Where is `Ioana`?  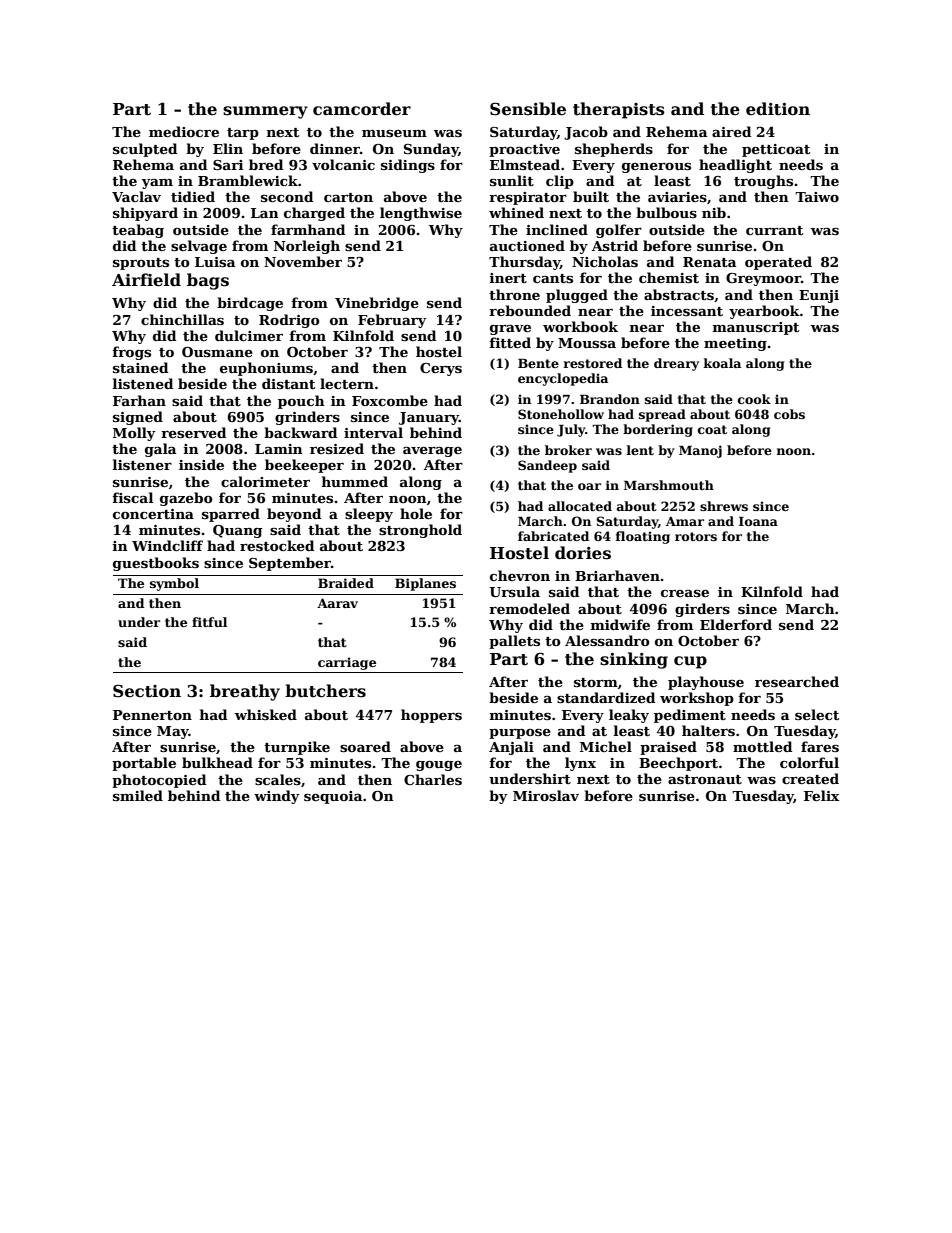 Ioana is located at coordinates (758, 521).
